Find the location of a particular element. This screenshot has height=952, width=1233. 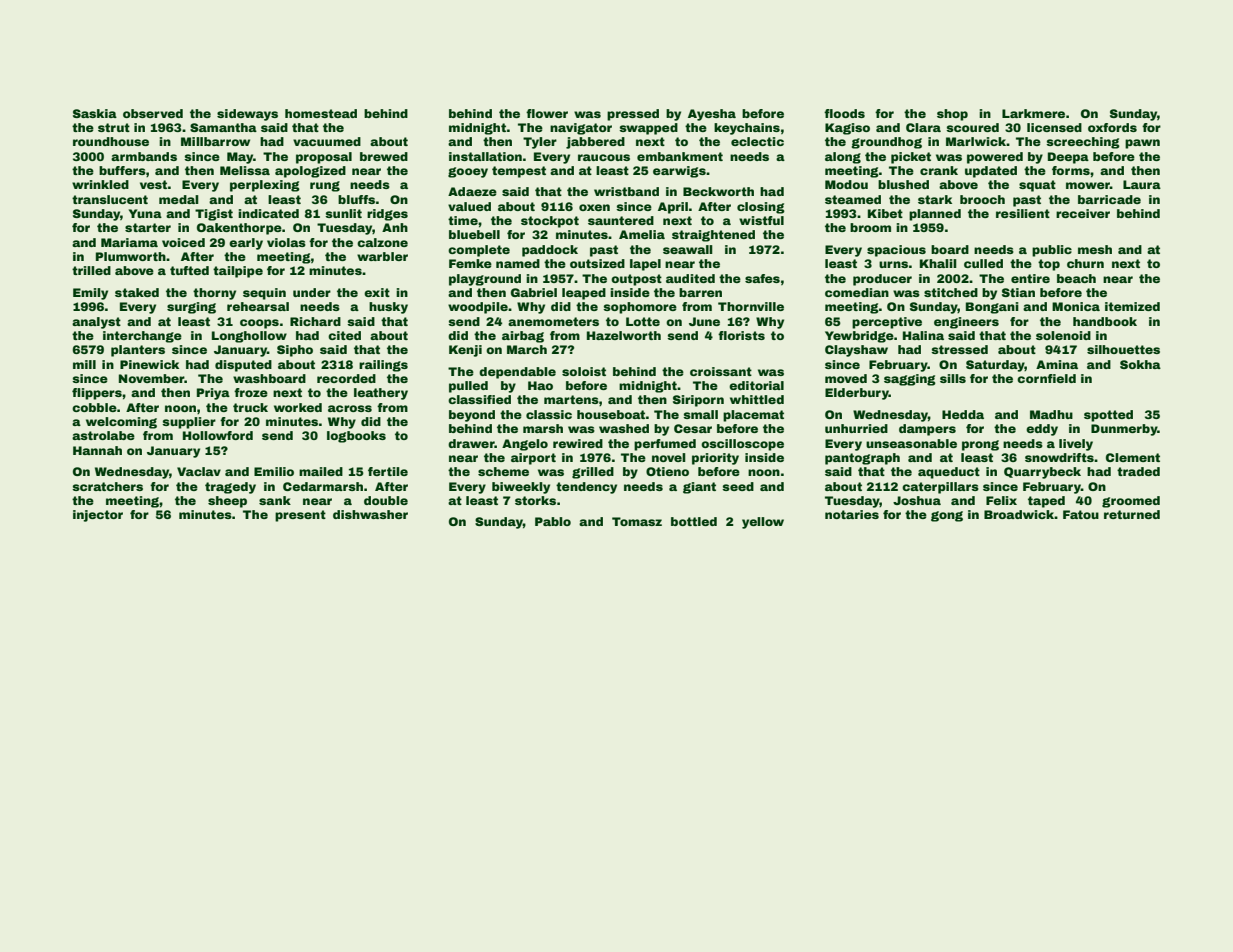

returned is located at coordinates (1132, 514).
